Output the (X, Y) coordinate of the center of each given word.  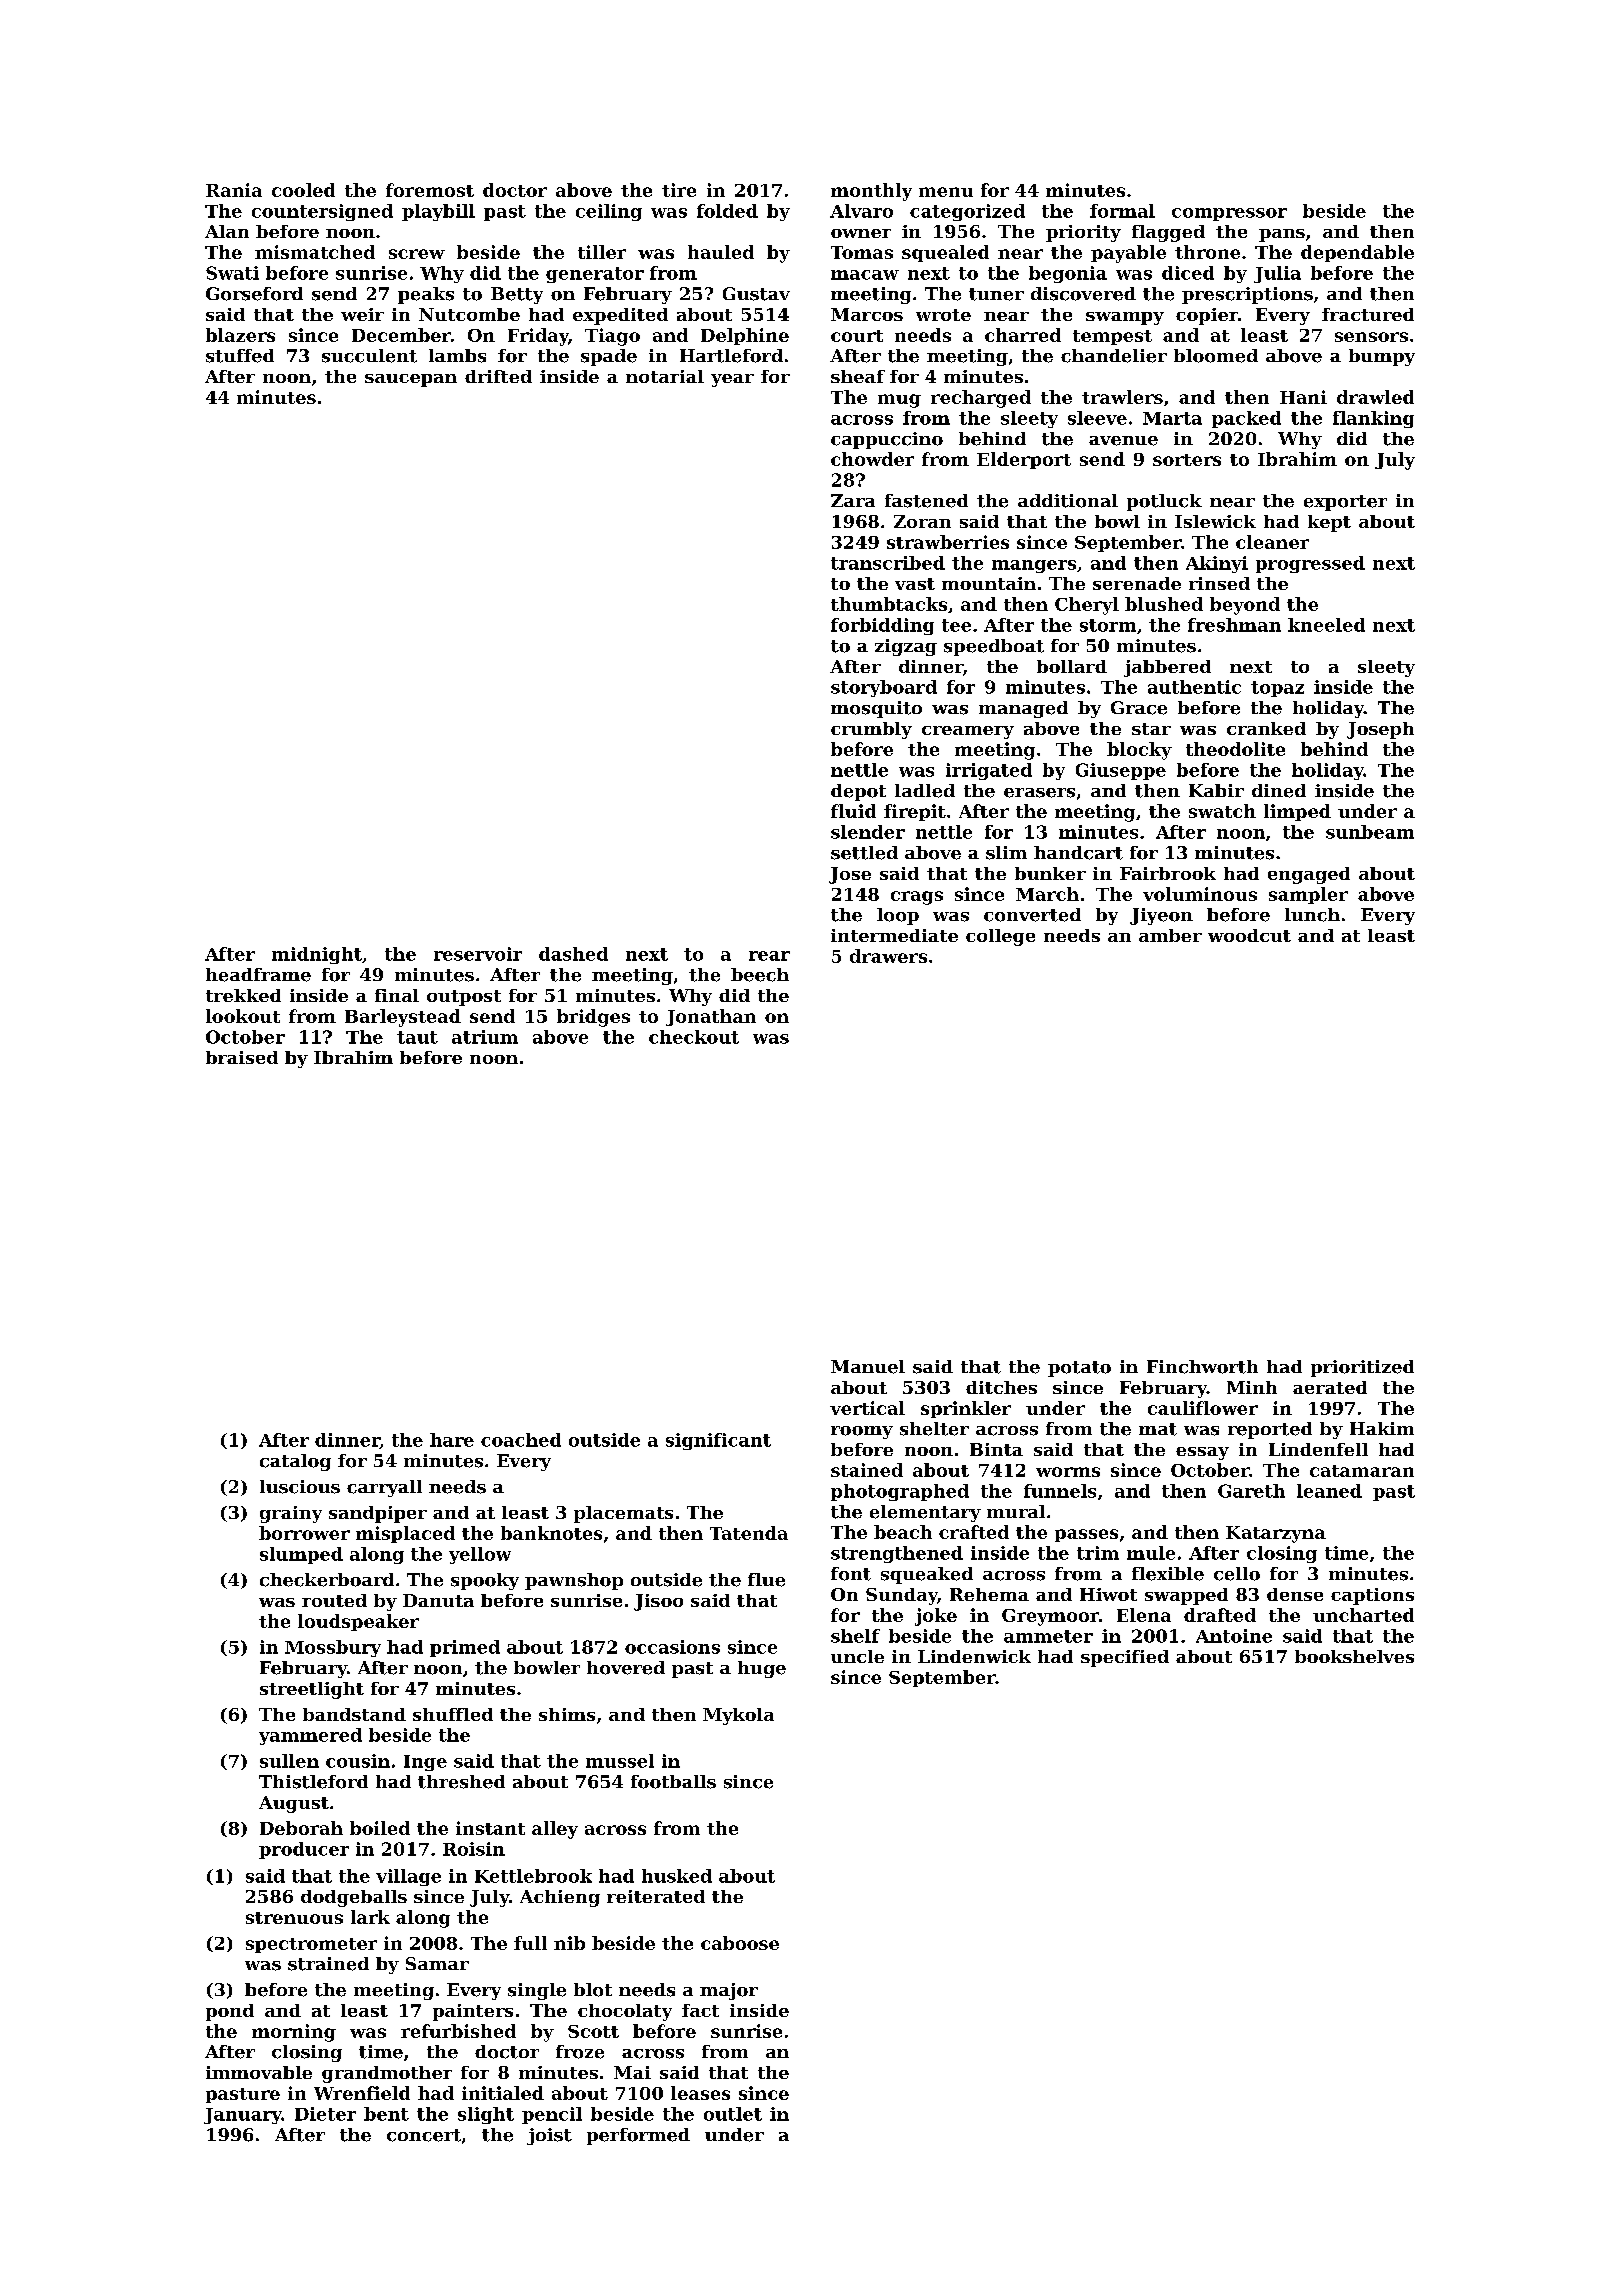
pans (1282, 235)
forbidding (882, 626)
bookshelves (1354, 1656)
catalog (295, 1462)
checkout (694, 1037)
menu (946, 192)
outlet (733, 2114)
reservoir (478, 954)
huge (762, 1669)
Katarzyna (1276, 1534)
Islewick (1215, 521)
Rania (234, 190)
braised (242, 1057)
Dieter (325, 2114)
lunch (1312, 915)
